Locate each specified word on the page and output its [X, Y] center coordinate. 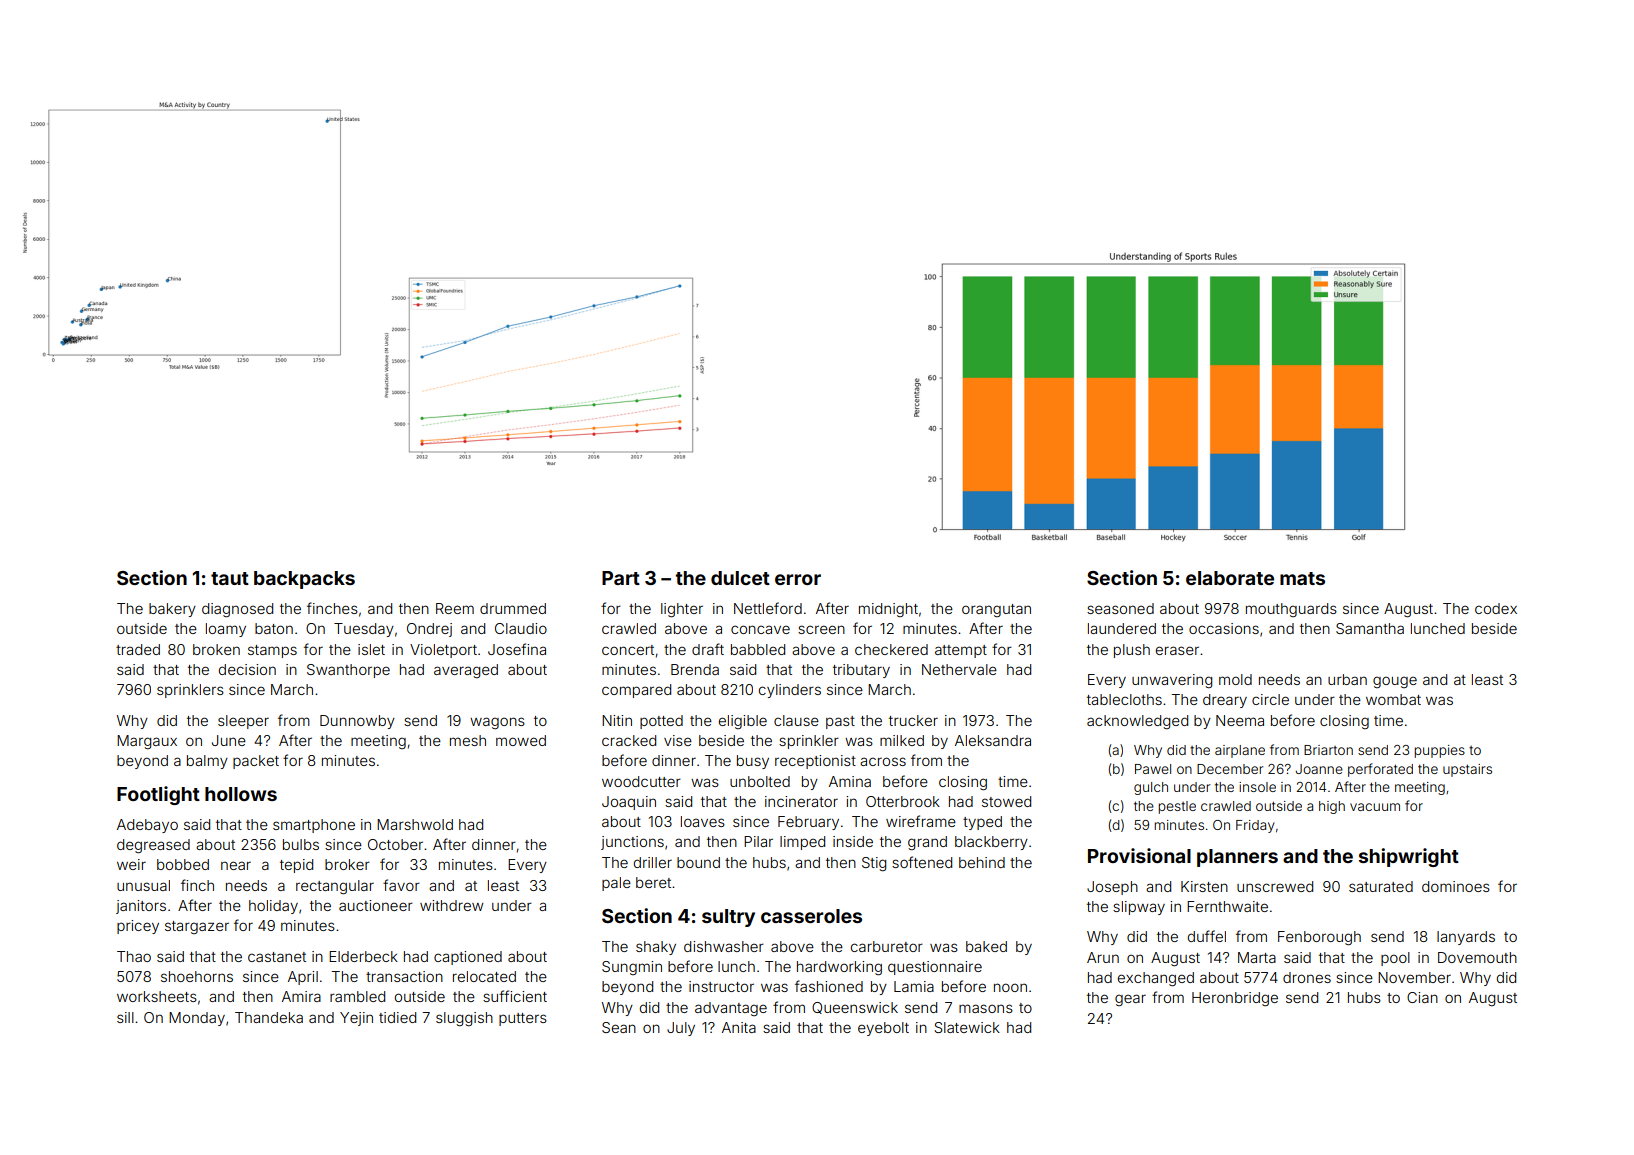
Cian [1422, 997]
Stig [874, 864]
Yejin [356, 1019]
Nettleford [768, 608]
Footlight [158, 795]
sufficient [515, 996]
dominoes [1456, 886]
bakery [172, 610]
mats [1302, 578]
